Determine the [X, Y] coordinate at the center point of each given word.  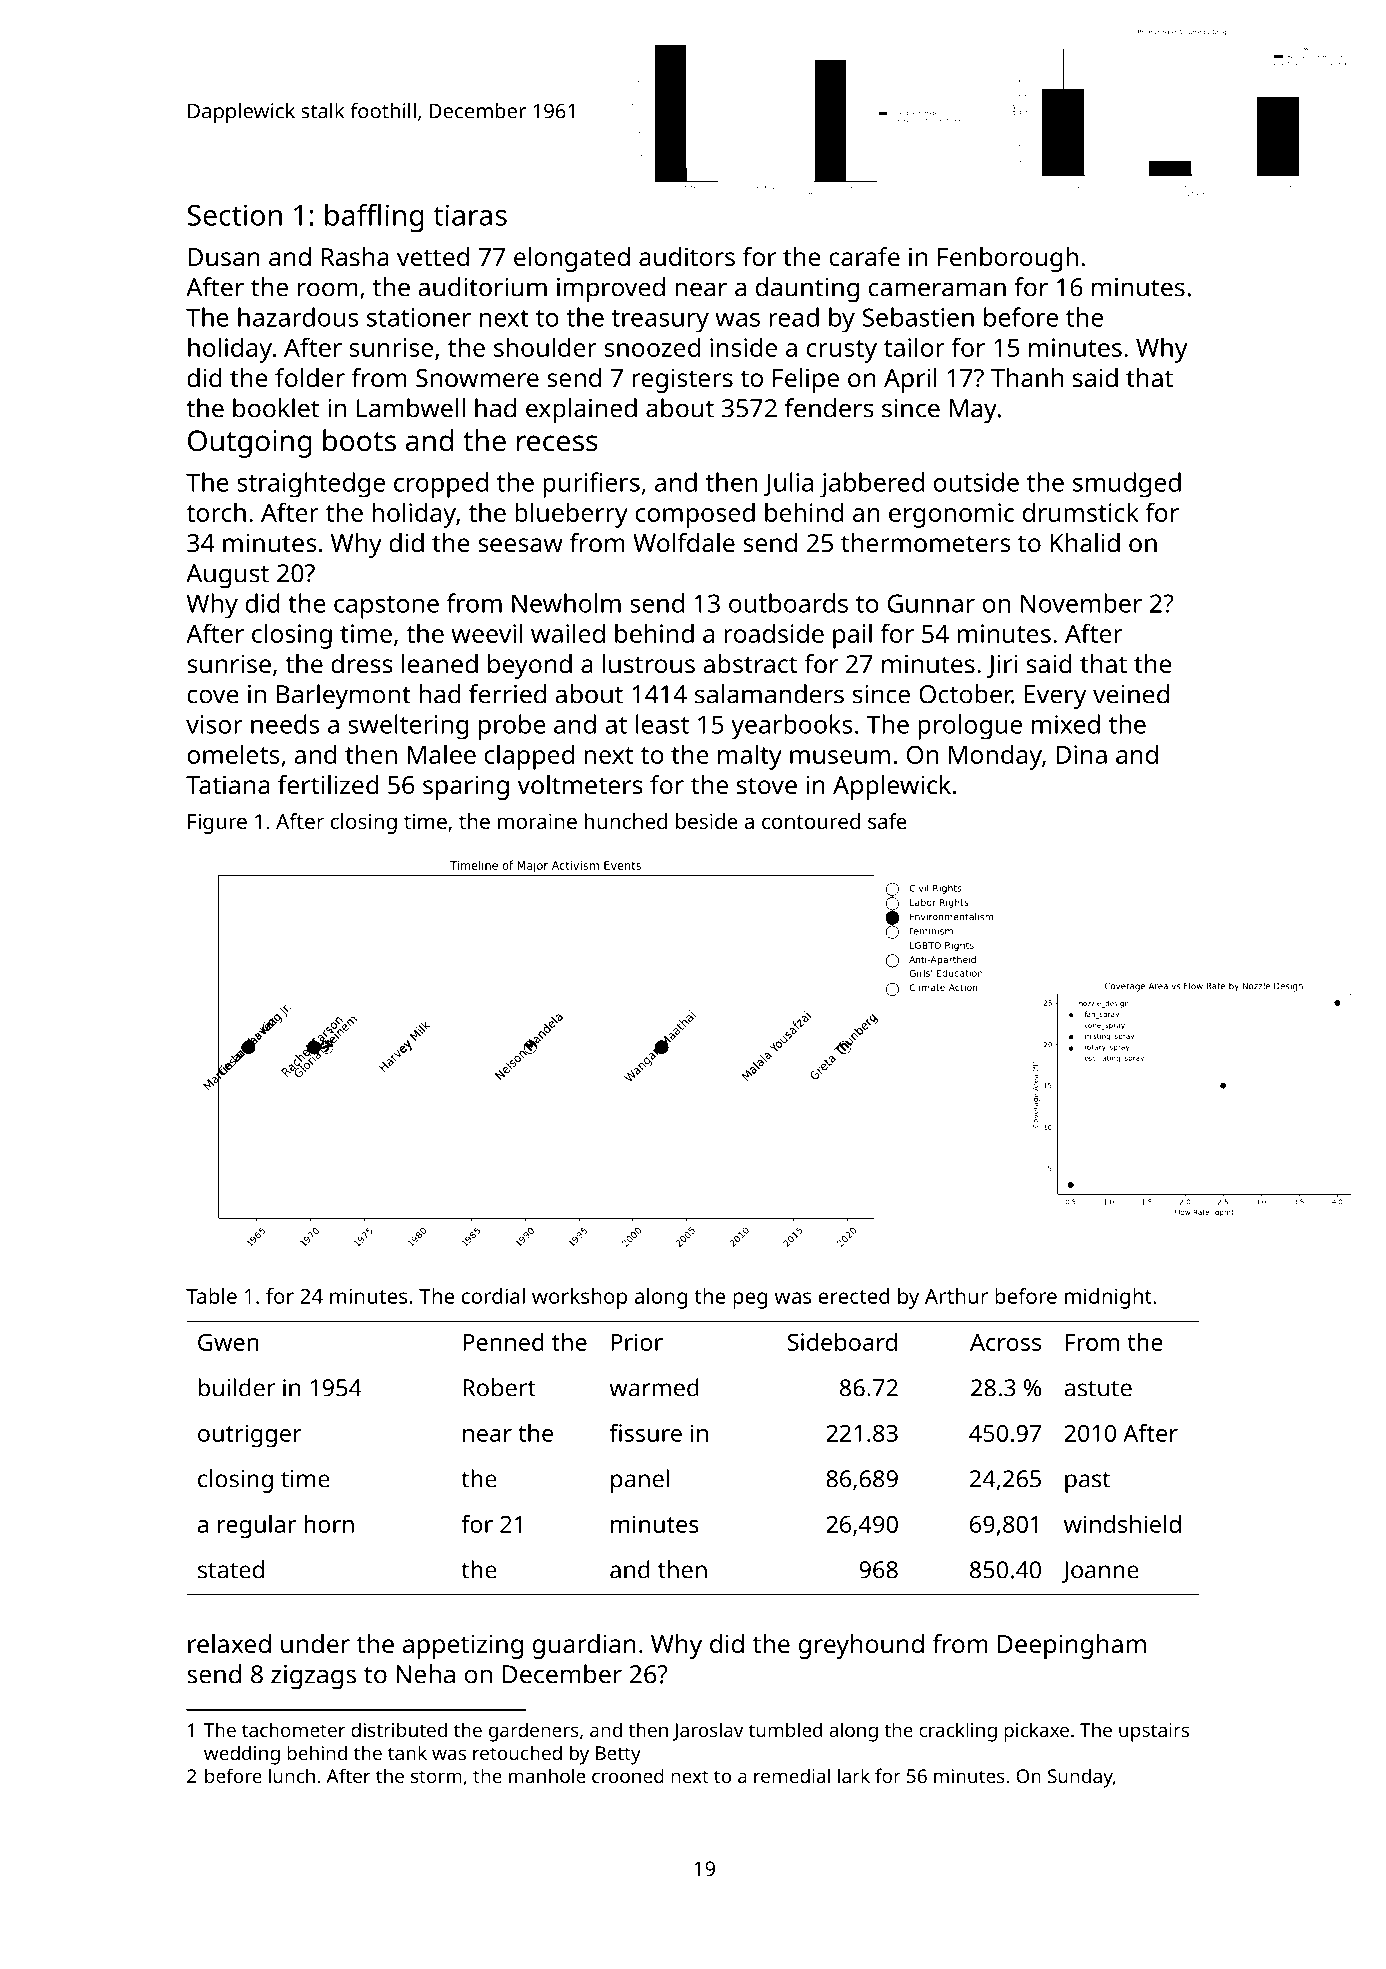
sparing [466, 787]
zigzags [313, 1677]
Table [211, 1296]
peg [750, 1300]
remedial [792, 1775]
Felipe [806, 380]
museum [840, 757]
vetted [433, 256]
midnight [1108, 1298]
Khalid [1085, 542]
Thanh [1027, 377]
